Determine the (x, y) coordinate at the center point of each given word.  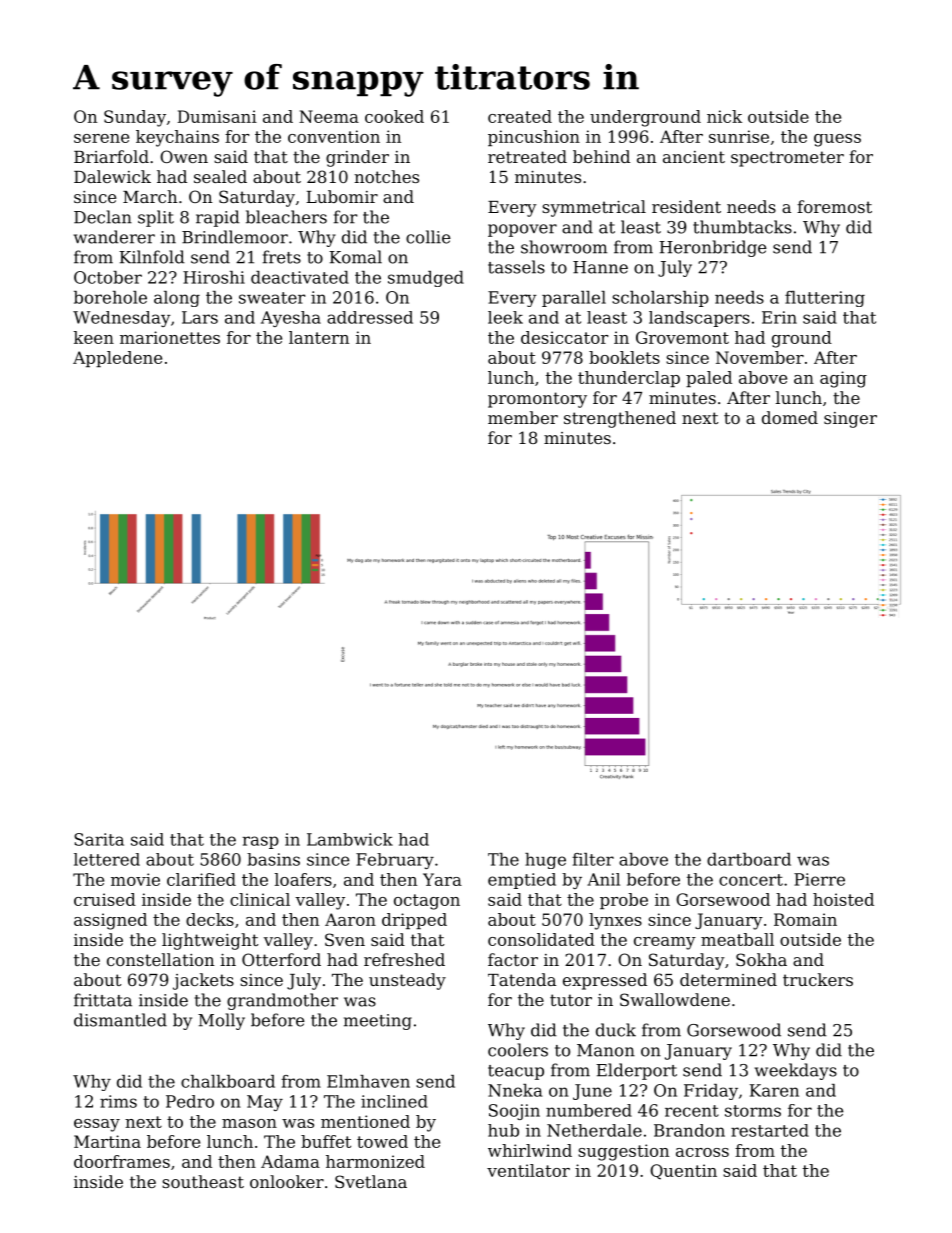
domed (790, 417)
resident (686, 206)
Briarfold (111, 156)
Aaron (350, 919)
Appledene (117, 359)
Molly (221, 1021)
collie (428, 237)
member (523, 417)
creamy (665, 943)
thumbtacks (742, 227)
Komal (355, 257)
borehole (110, 297)
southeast (203, 1181)
